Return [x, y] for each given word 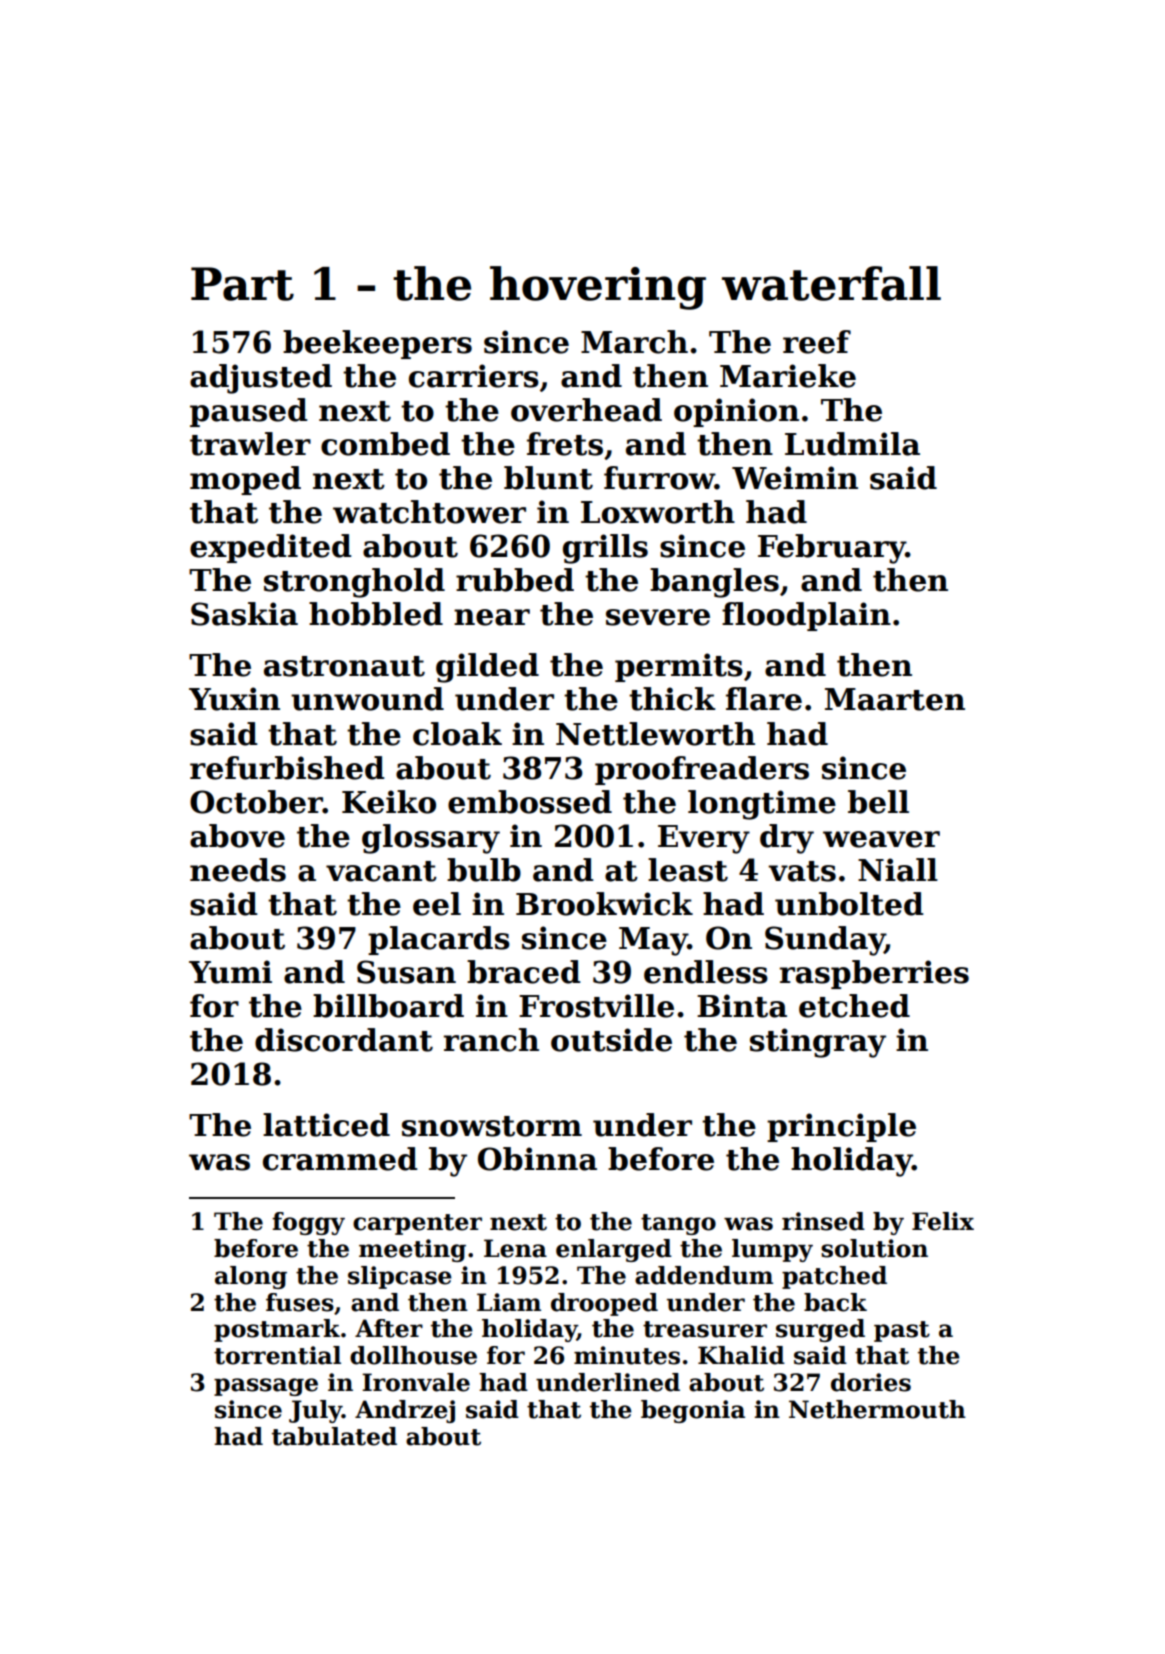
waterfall [831, 283]
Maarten [895, 699]
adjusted [261, 379]
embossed [530, 802]
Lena [515, 1248]
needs [238, 870]
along [251, 1277]
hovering [598, 288]
